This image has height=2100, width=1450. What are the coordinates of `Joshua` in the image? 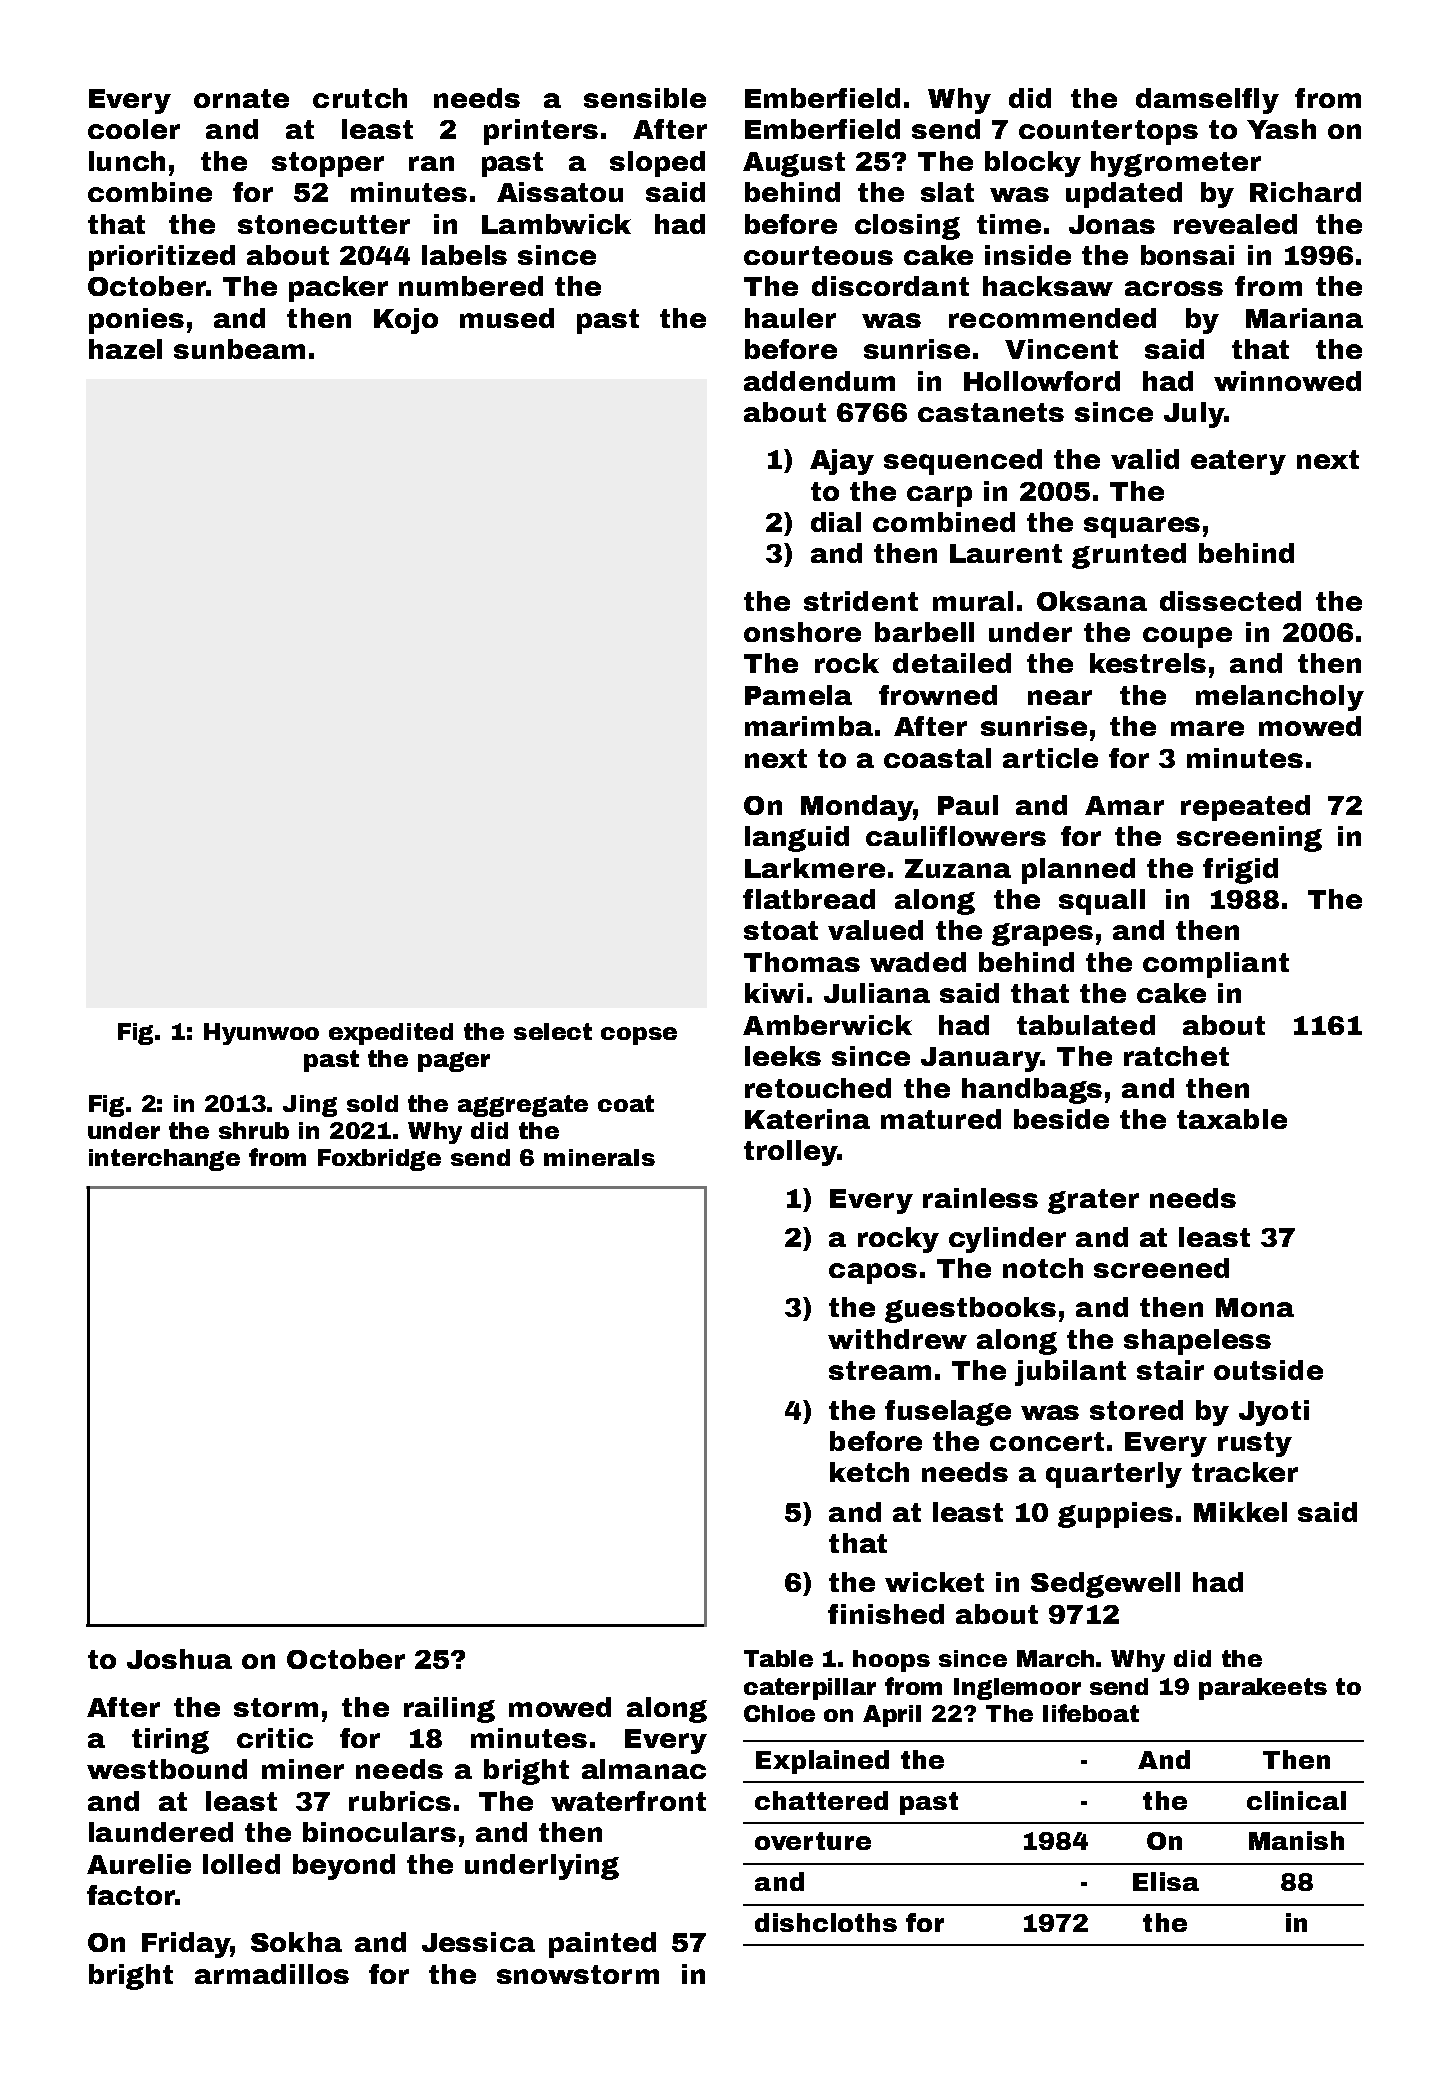 It's located at (179, 1659).
